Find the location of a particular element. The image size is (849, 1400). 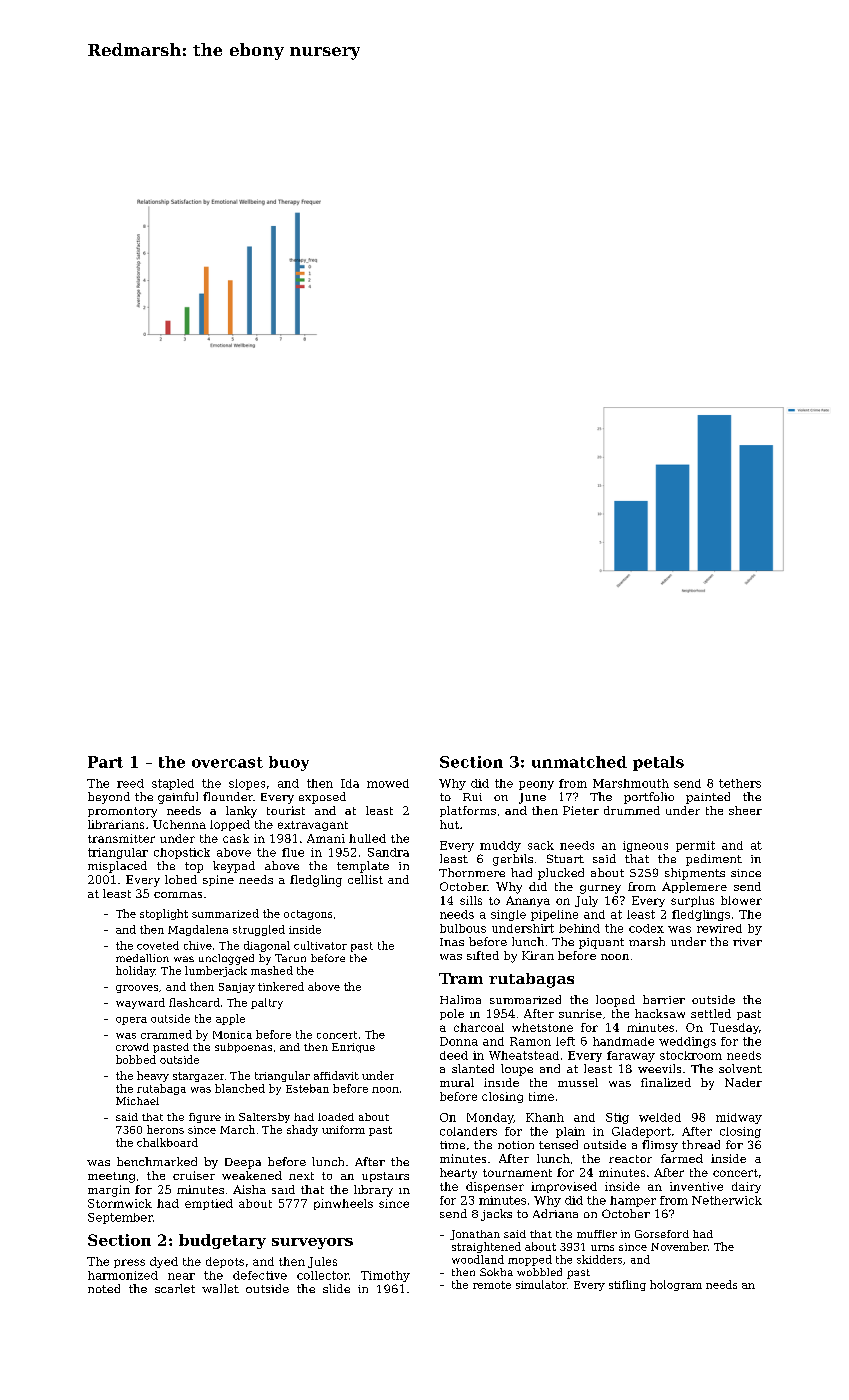

noted is located at coordinates (104, 1288).
